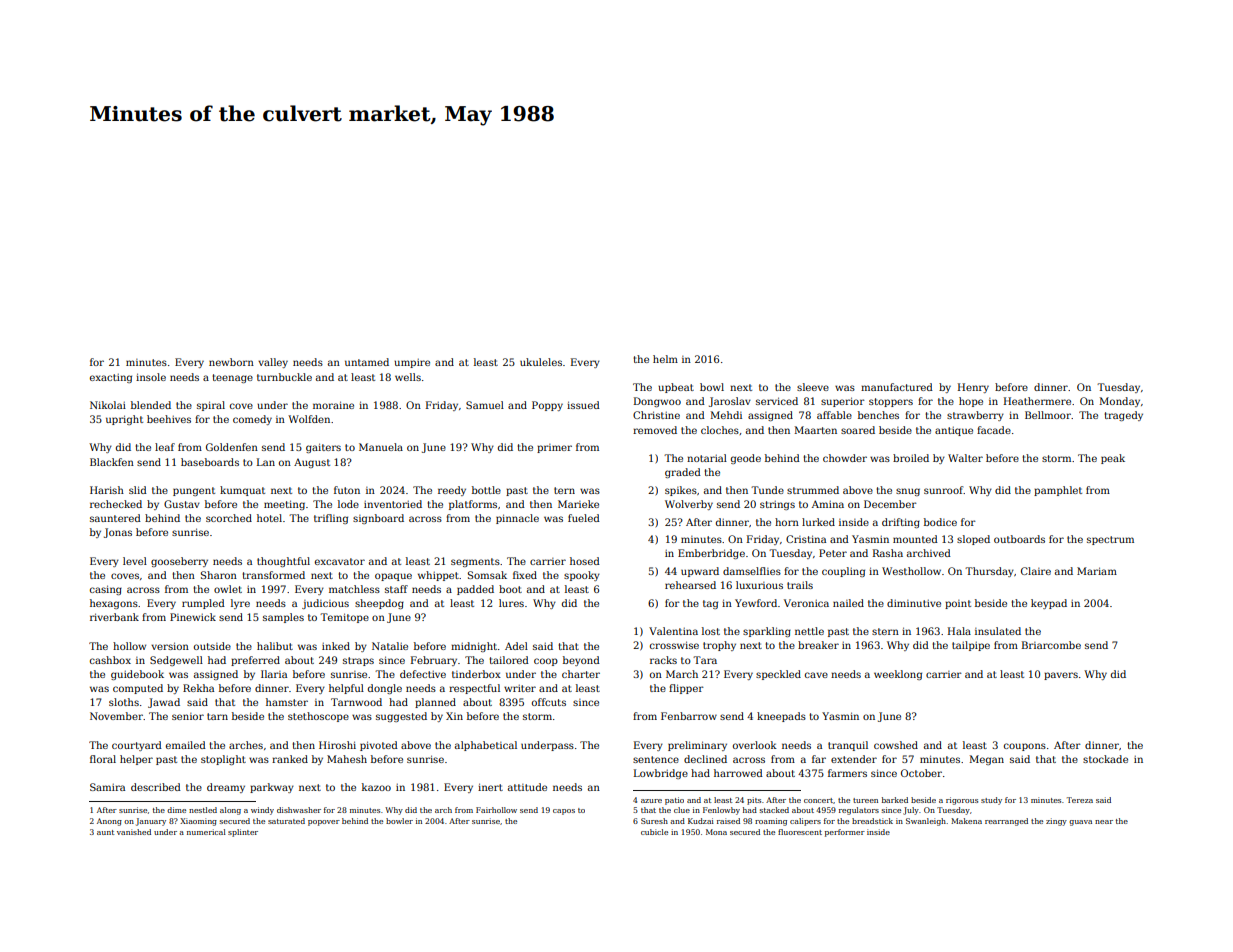 This page has height=952, width=1233. I want to click on newborn, so click(231, 362).
